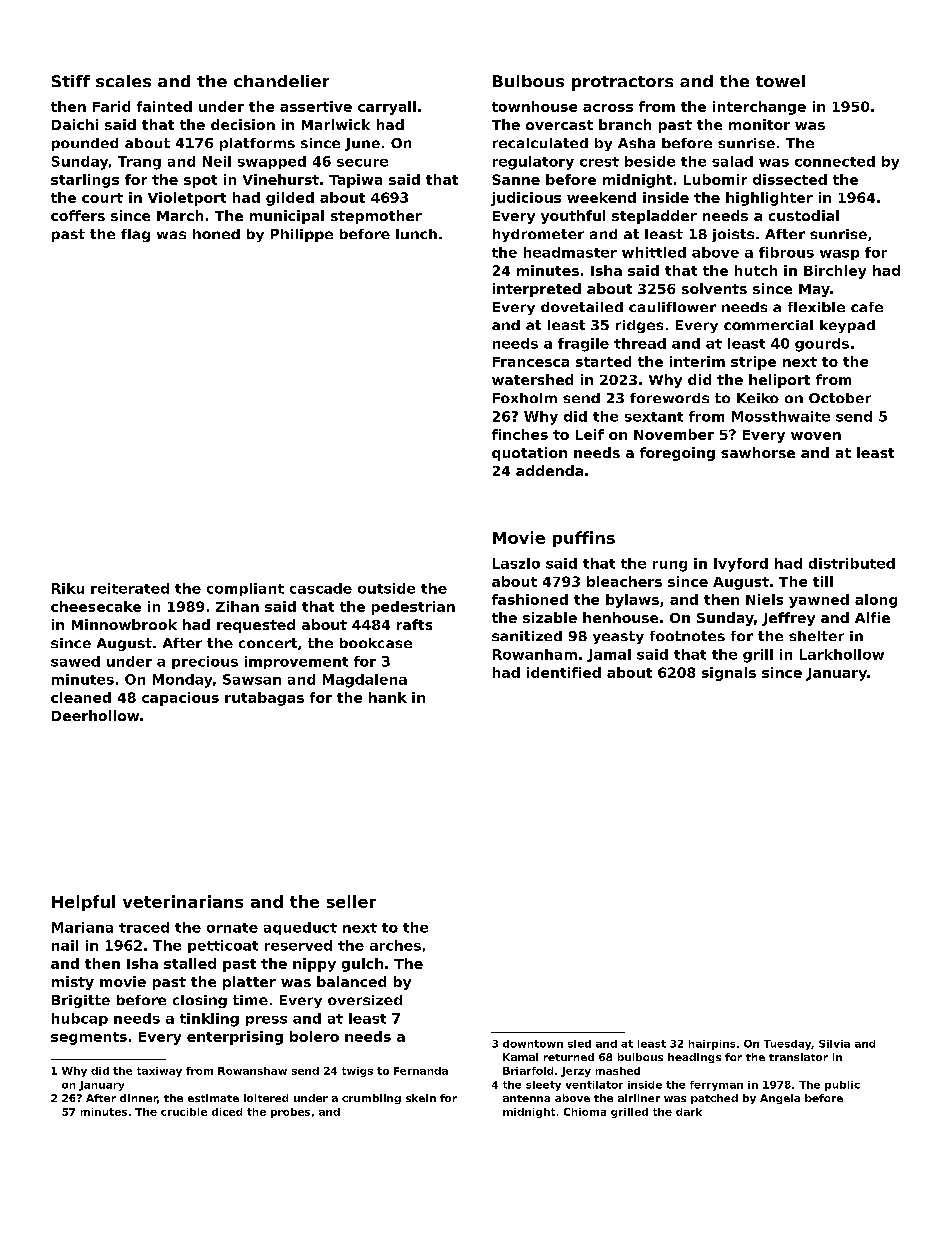 This image has width=952, height=1233. I want to click on crucible, so click(184, 1112).
